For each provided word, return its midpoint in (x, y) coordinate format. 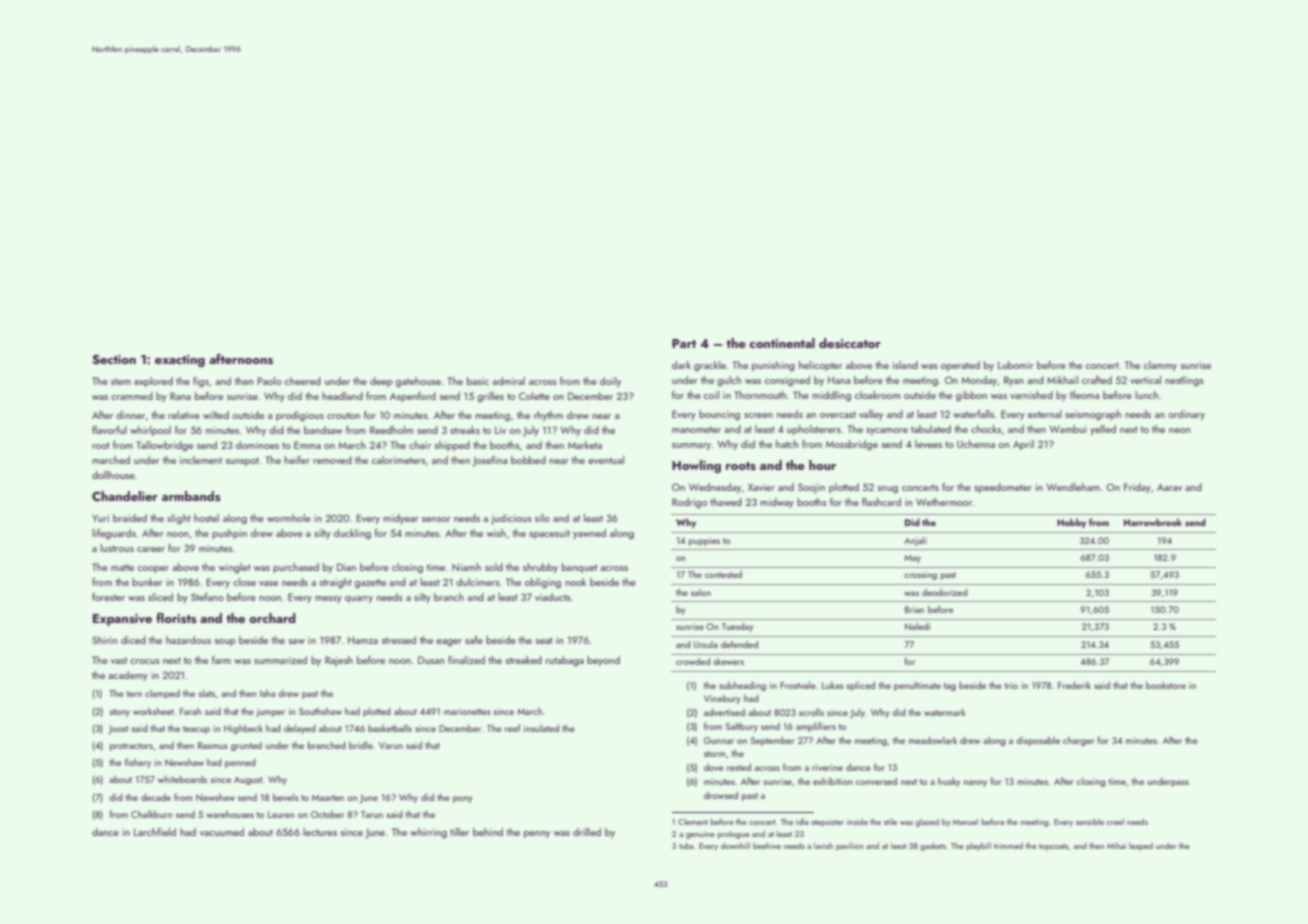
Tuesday (737, 627)
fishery (138, 763)
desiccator (850, 343)
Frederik (1074, 685)
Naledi (917, 626)
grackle (710, 366)
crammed (132, 396)
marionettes (467, 711)
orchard (272, 618)
